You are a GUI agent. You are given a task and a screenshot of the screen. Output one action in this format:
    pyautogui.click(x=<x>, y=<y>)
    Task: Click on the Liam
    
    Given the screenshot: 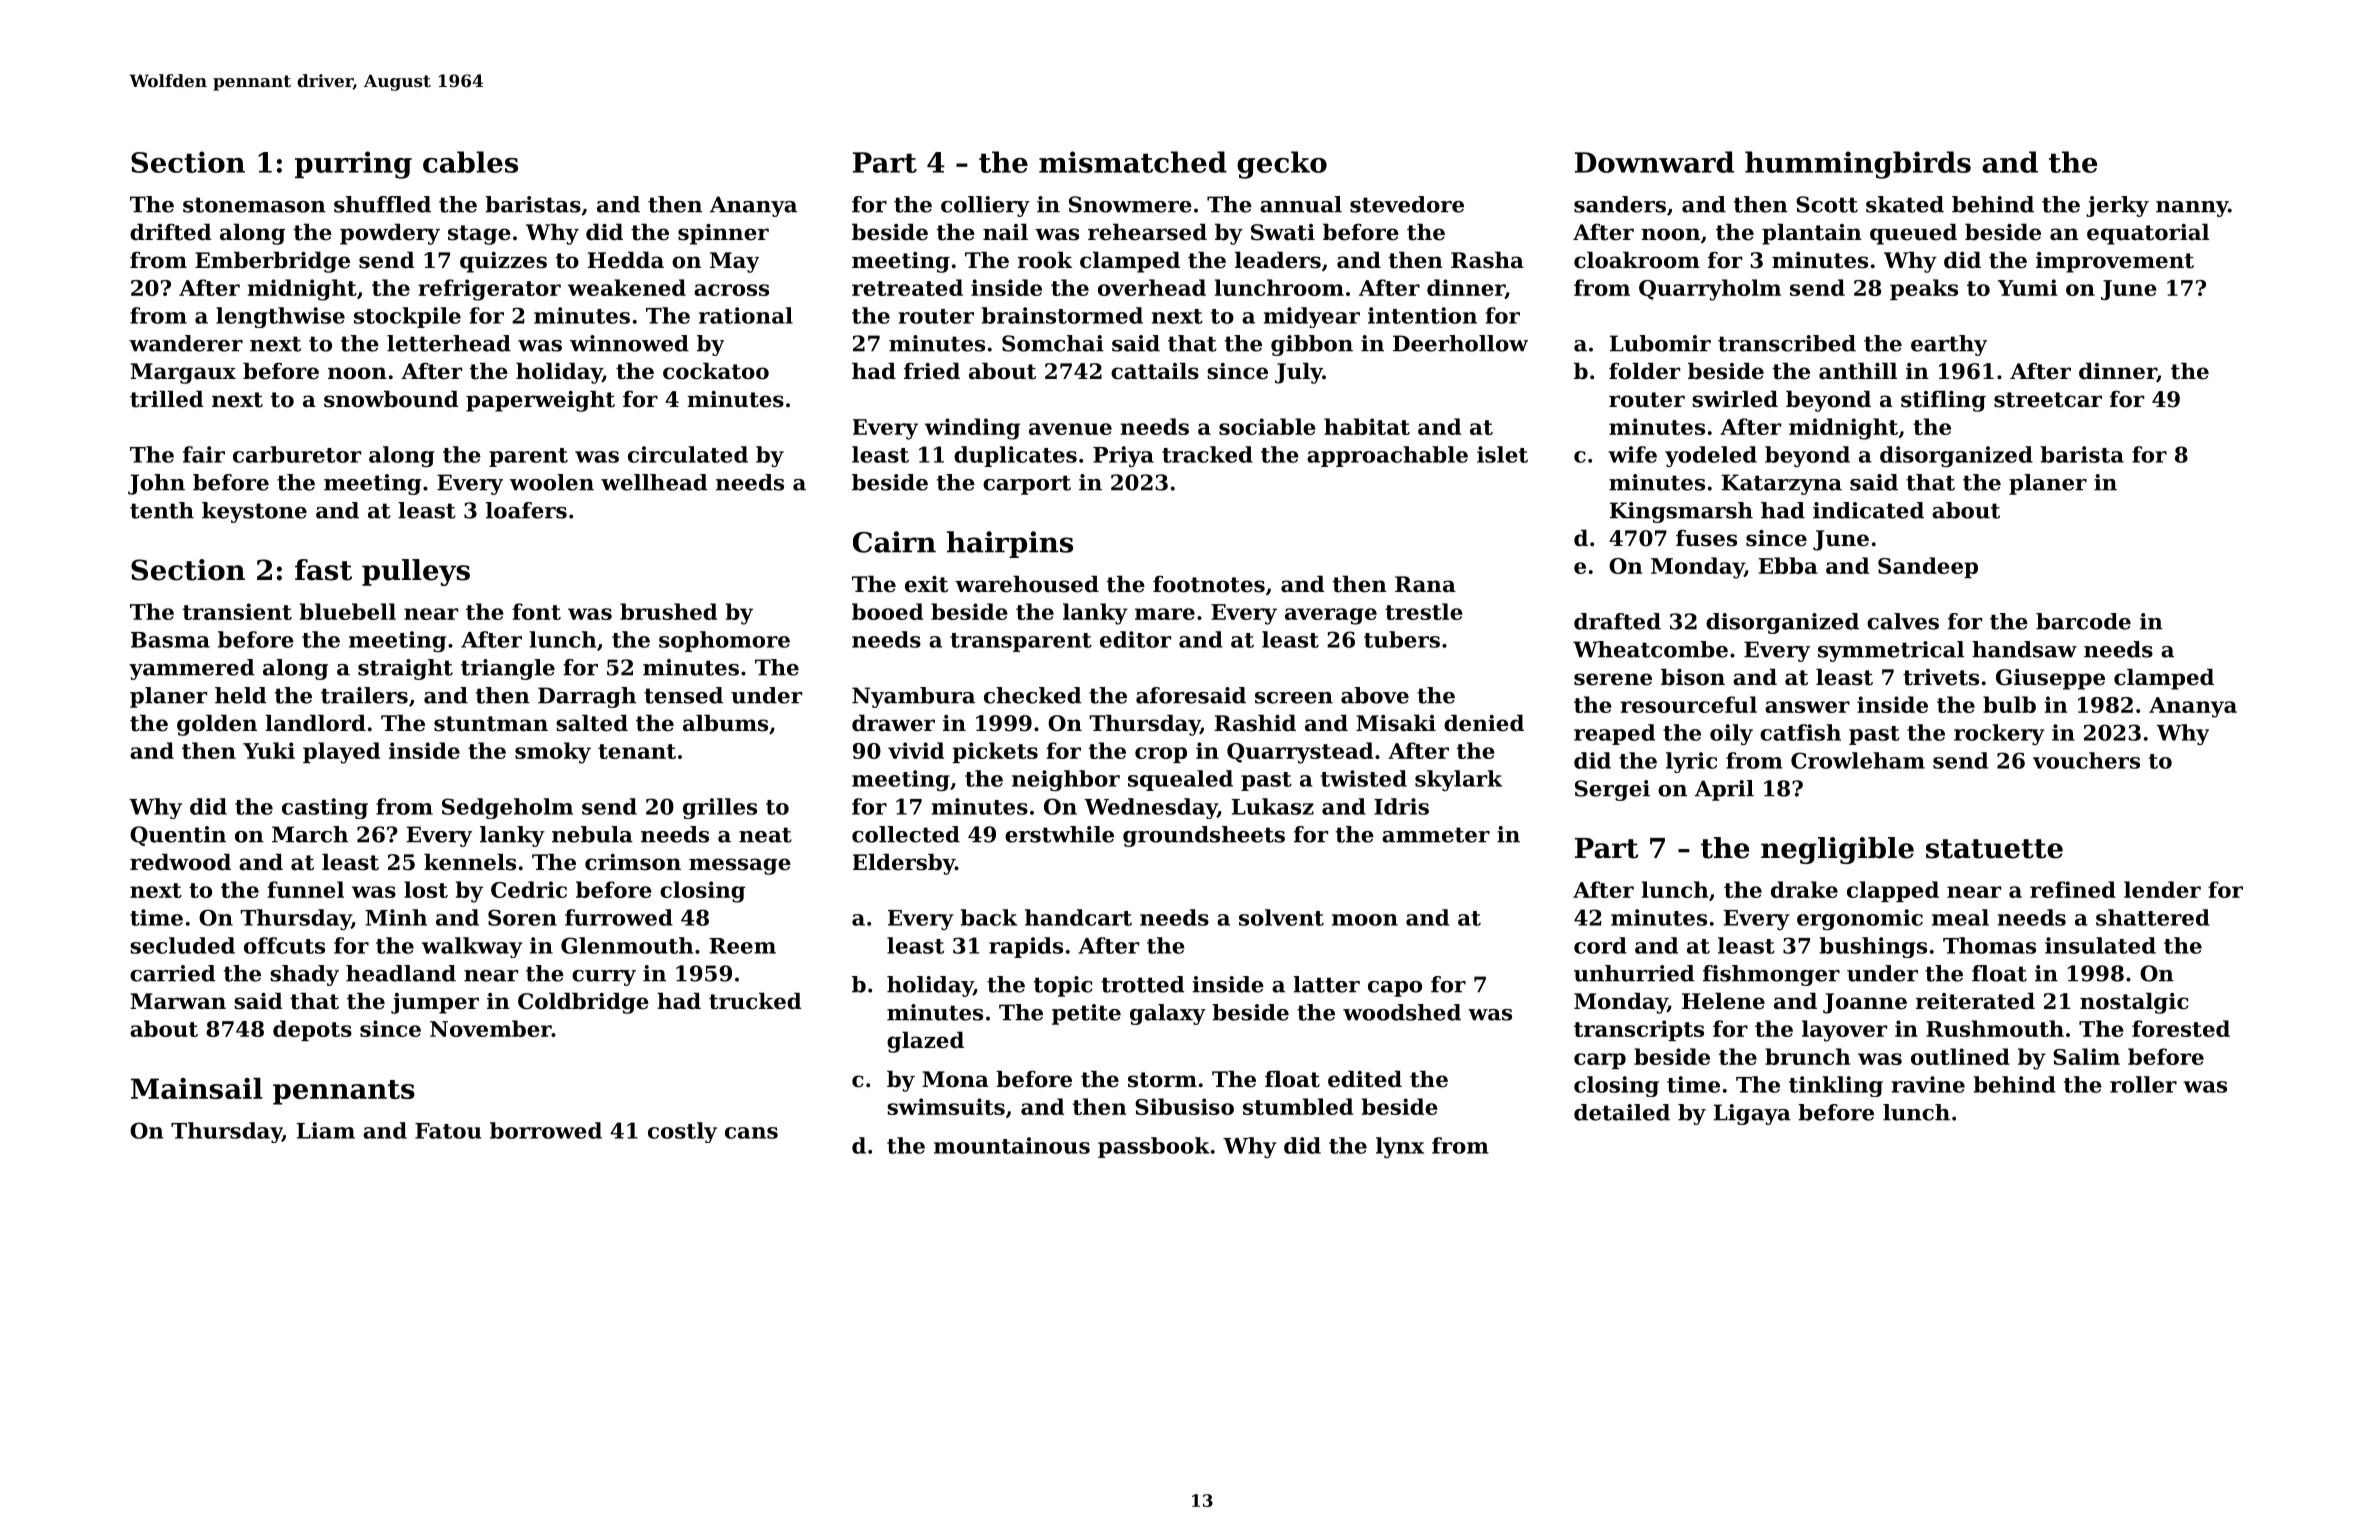 What is the action you would take?
    pyautogui.click(x=325, y=1130)
